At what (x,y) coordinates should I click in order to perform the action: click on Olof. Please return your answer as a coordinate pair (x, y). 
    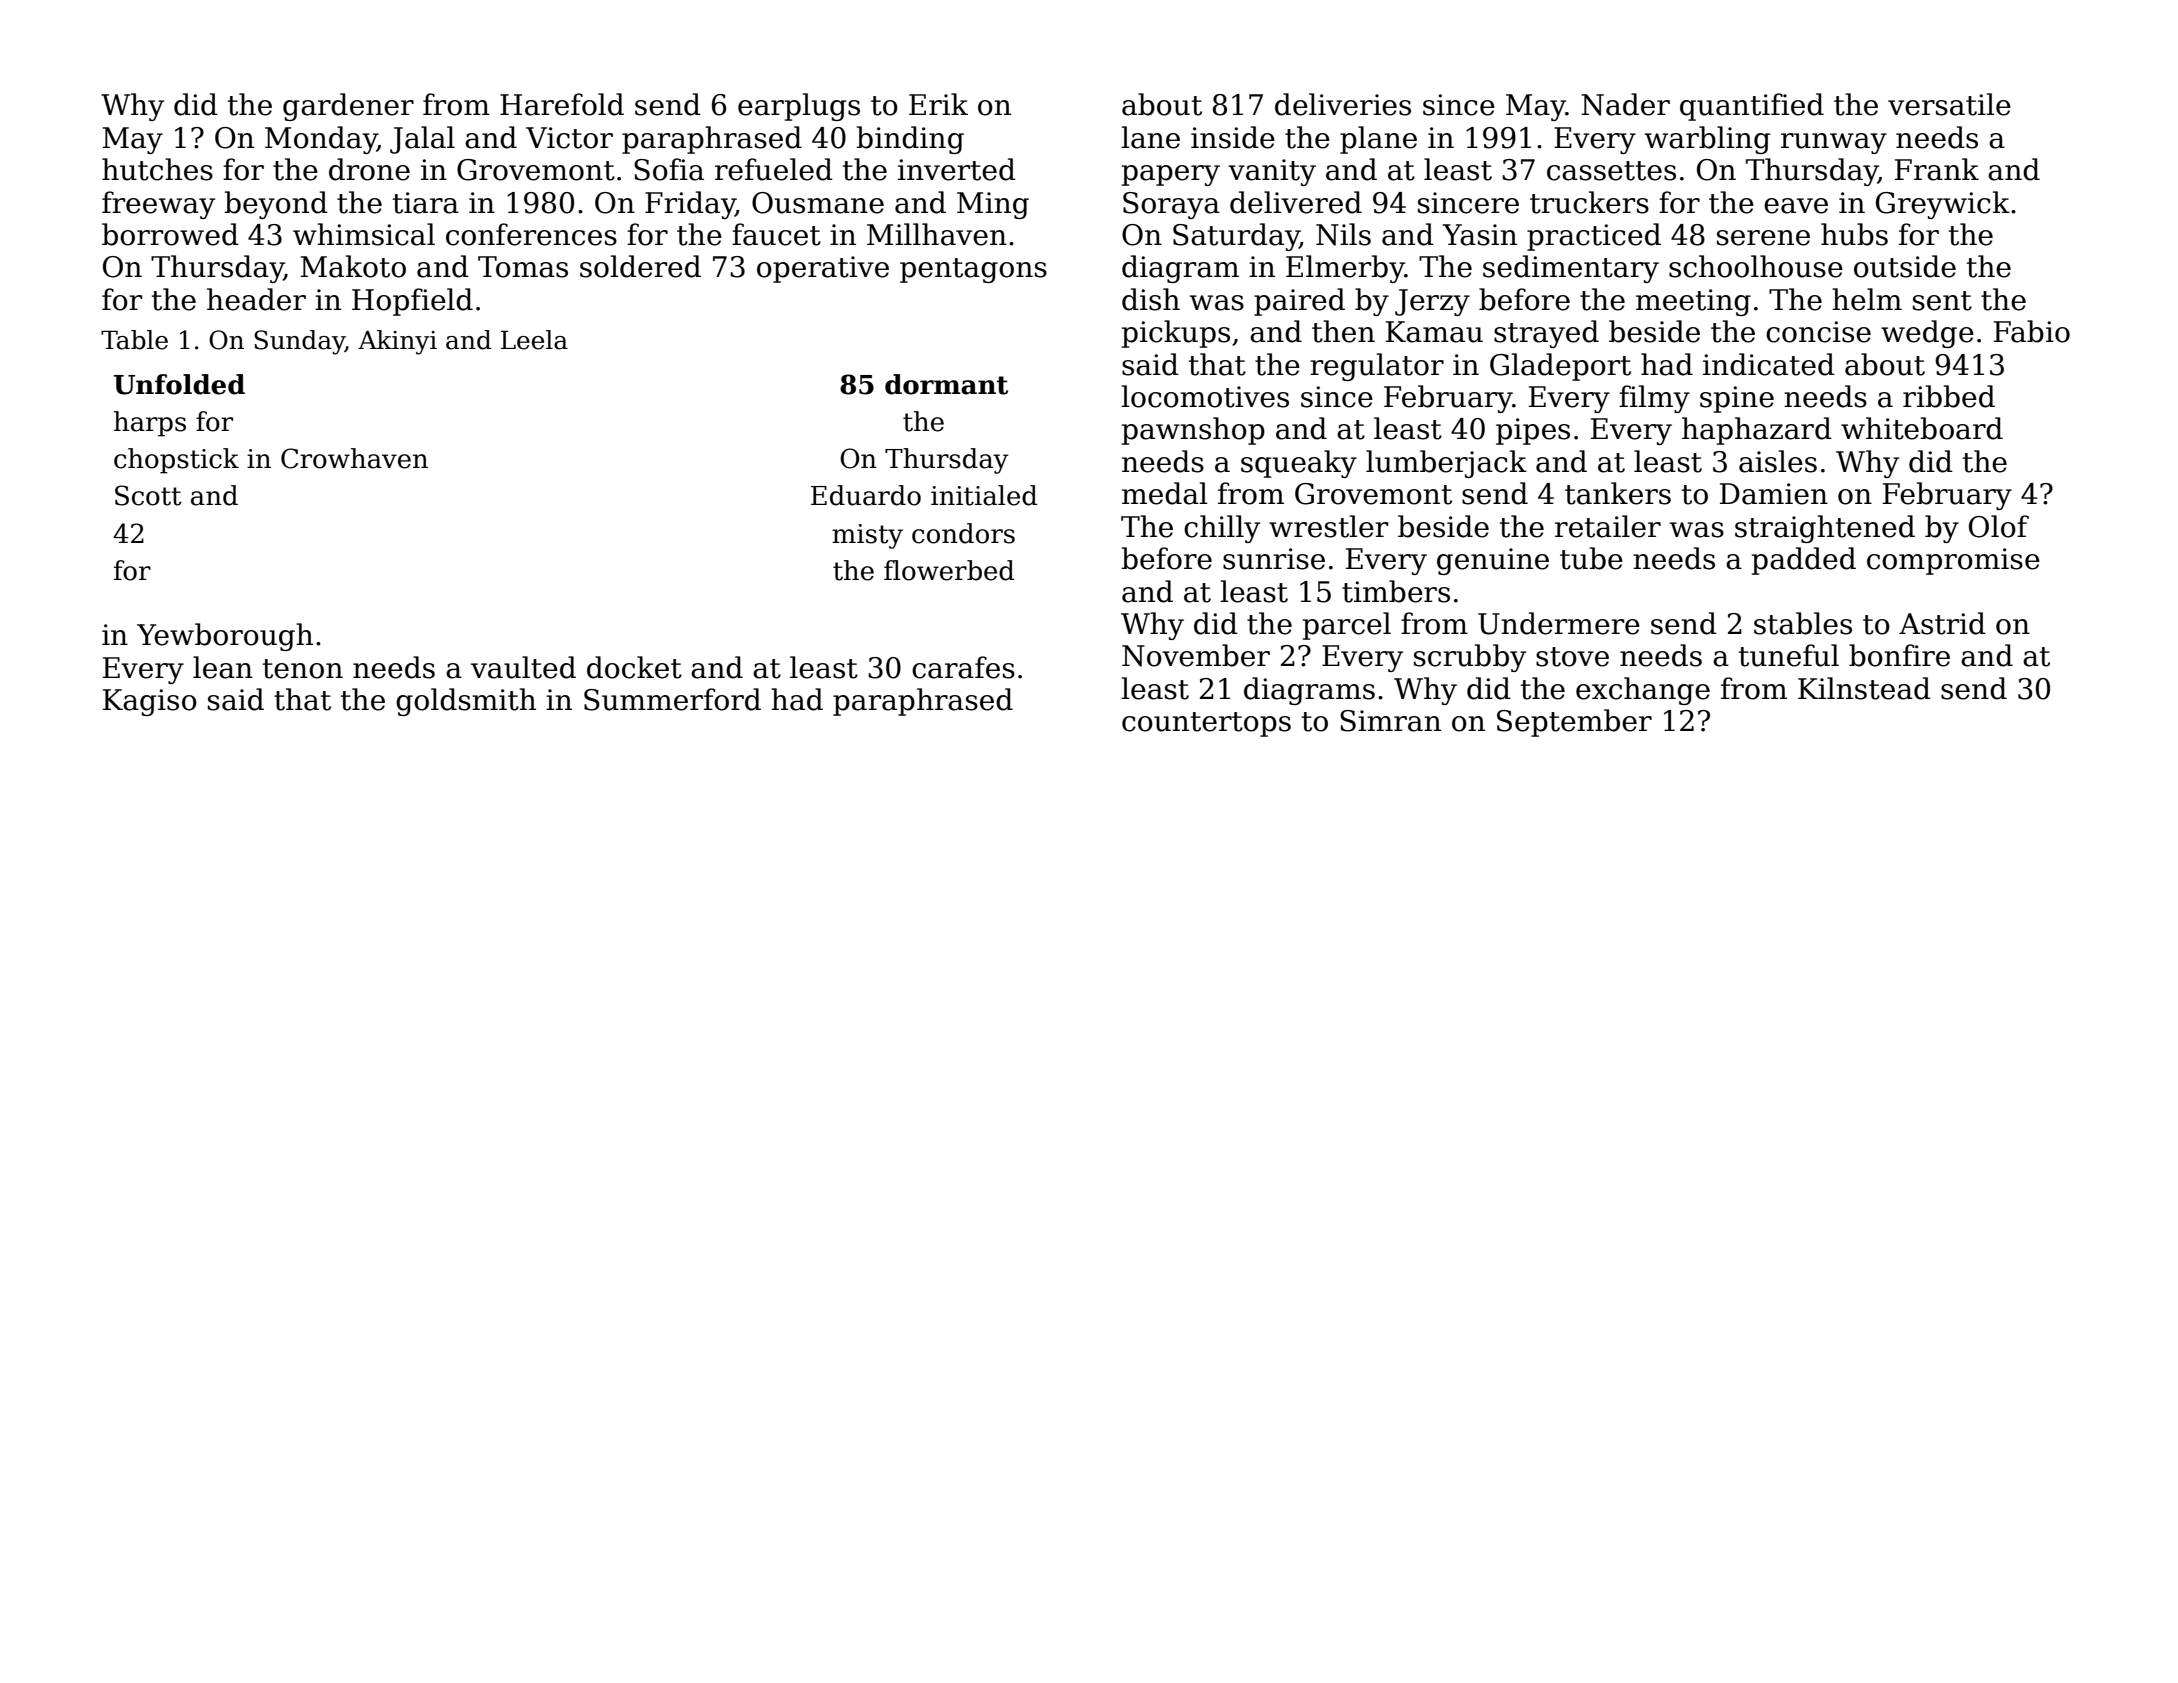
    Looking at the image, I should click on (1999, 526).
